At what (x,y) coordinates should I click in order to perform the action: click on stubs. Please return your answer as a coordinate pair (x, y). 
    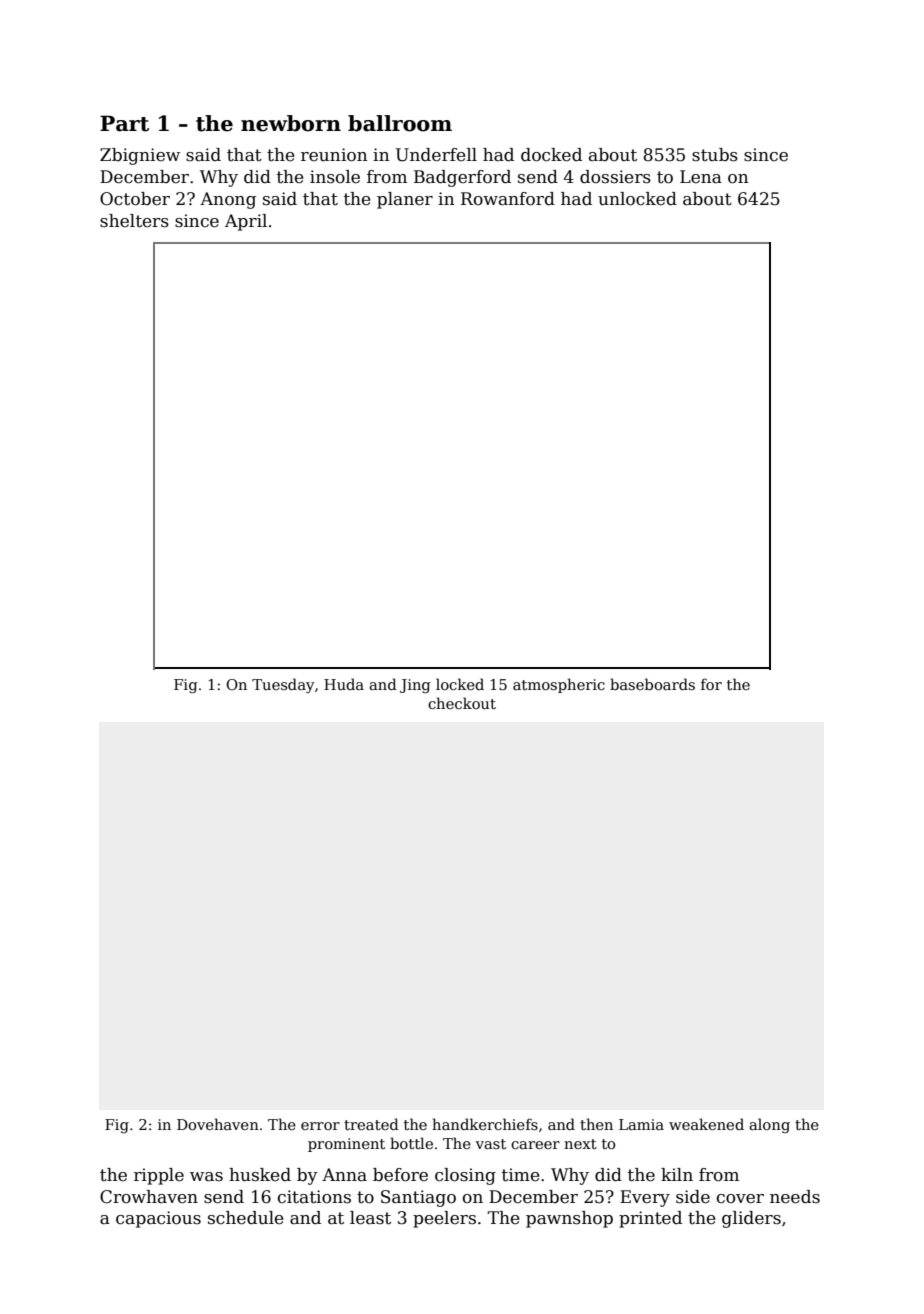
    Looking at the image, I should click on (715, 155).
